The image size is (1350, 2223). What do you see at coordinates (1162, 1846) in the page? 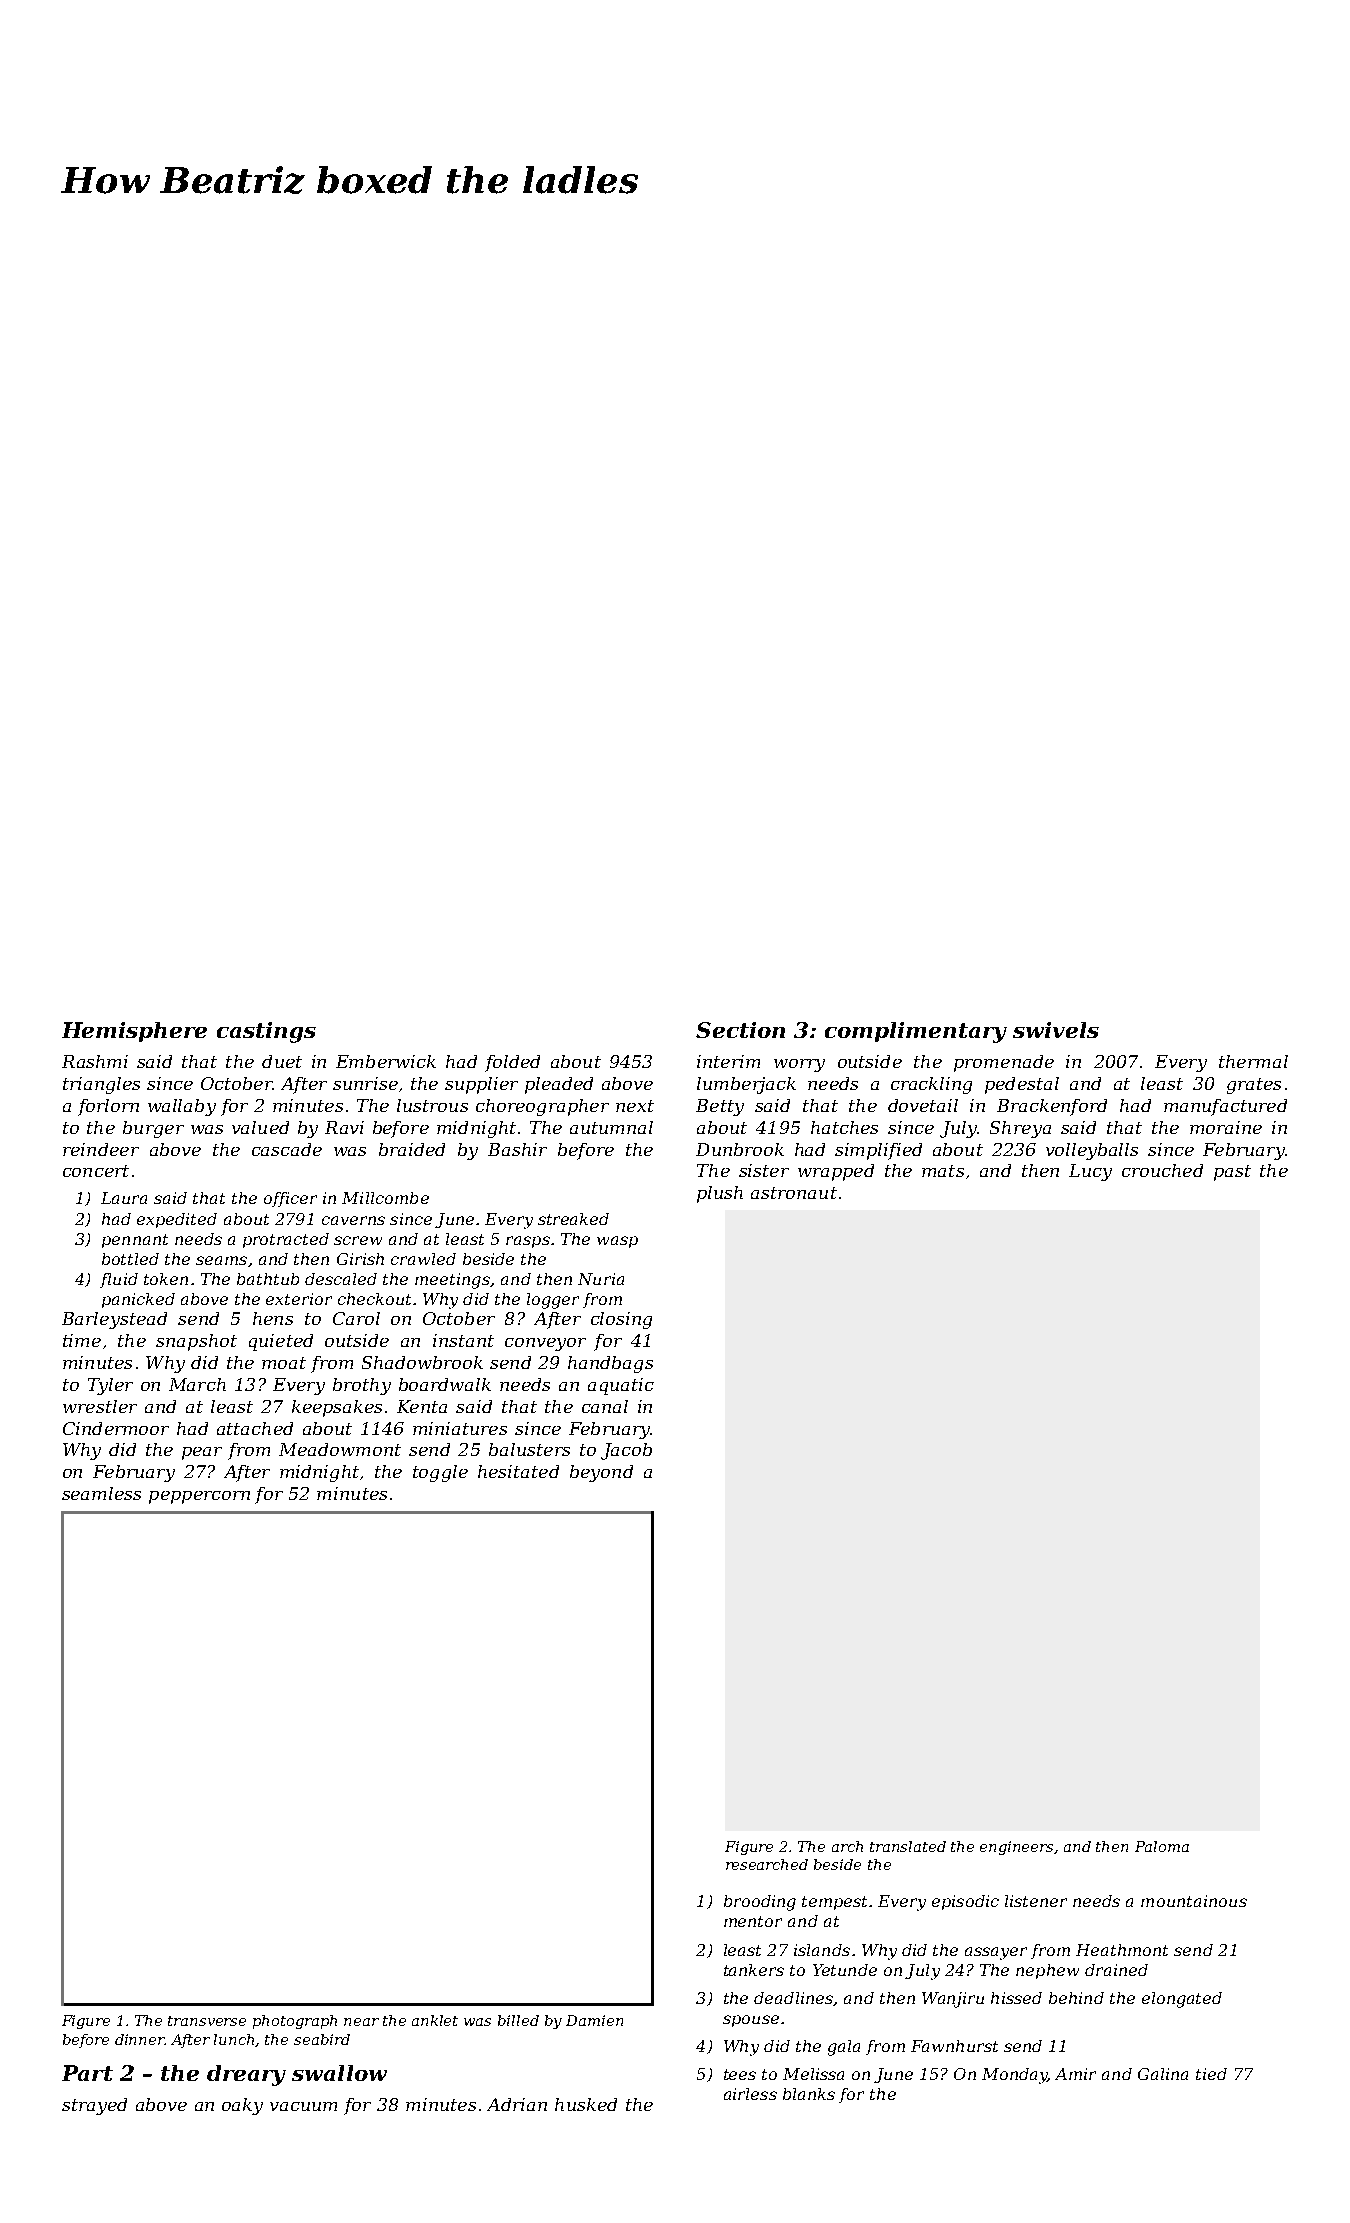
I see `Paloma` at bounding box center [1162, 1846].
